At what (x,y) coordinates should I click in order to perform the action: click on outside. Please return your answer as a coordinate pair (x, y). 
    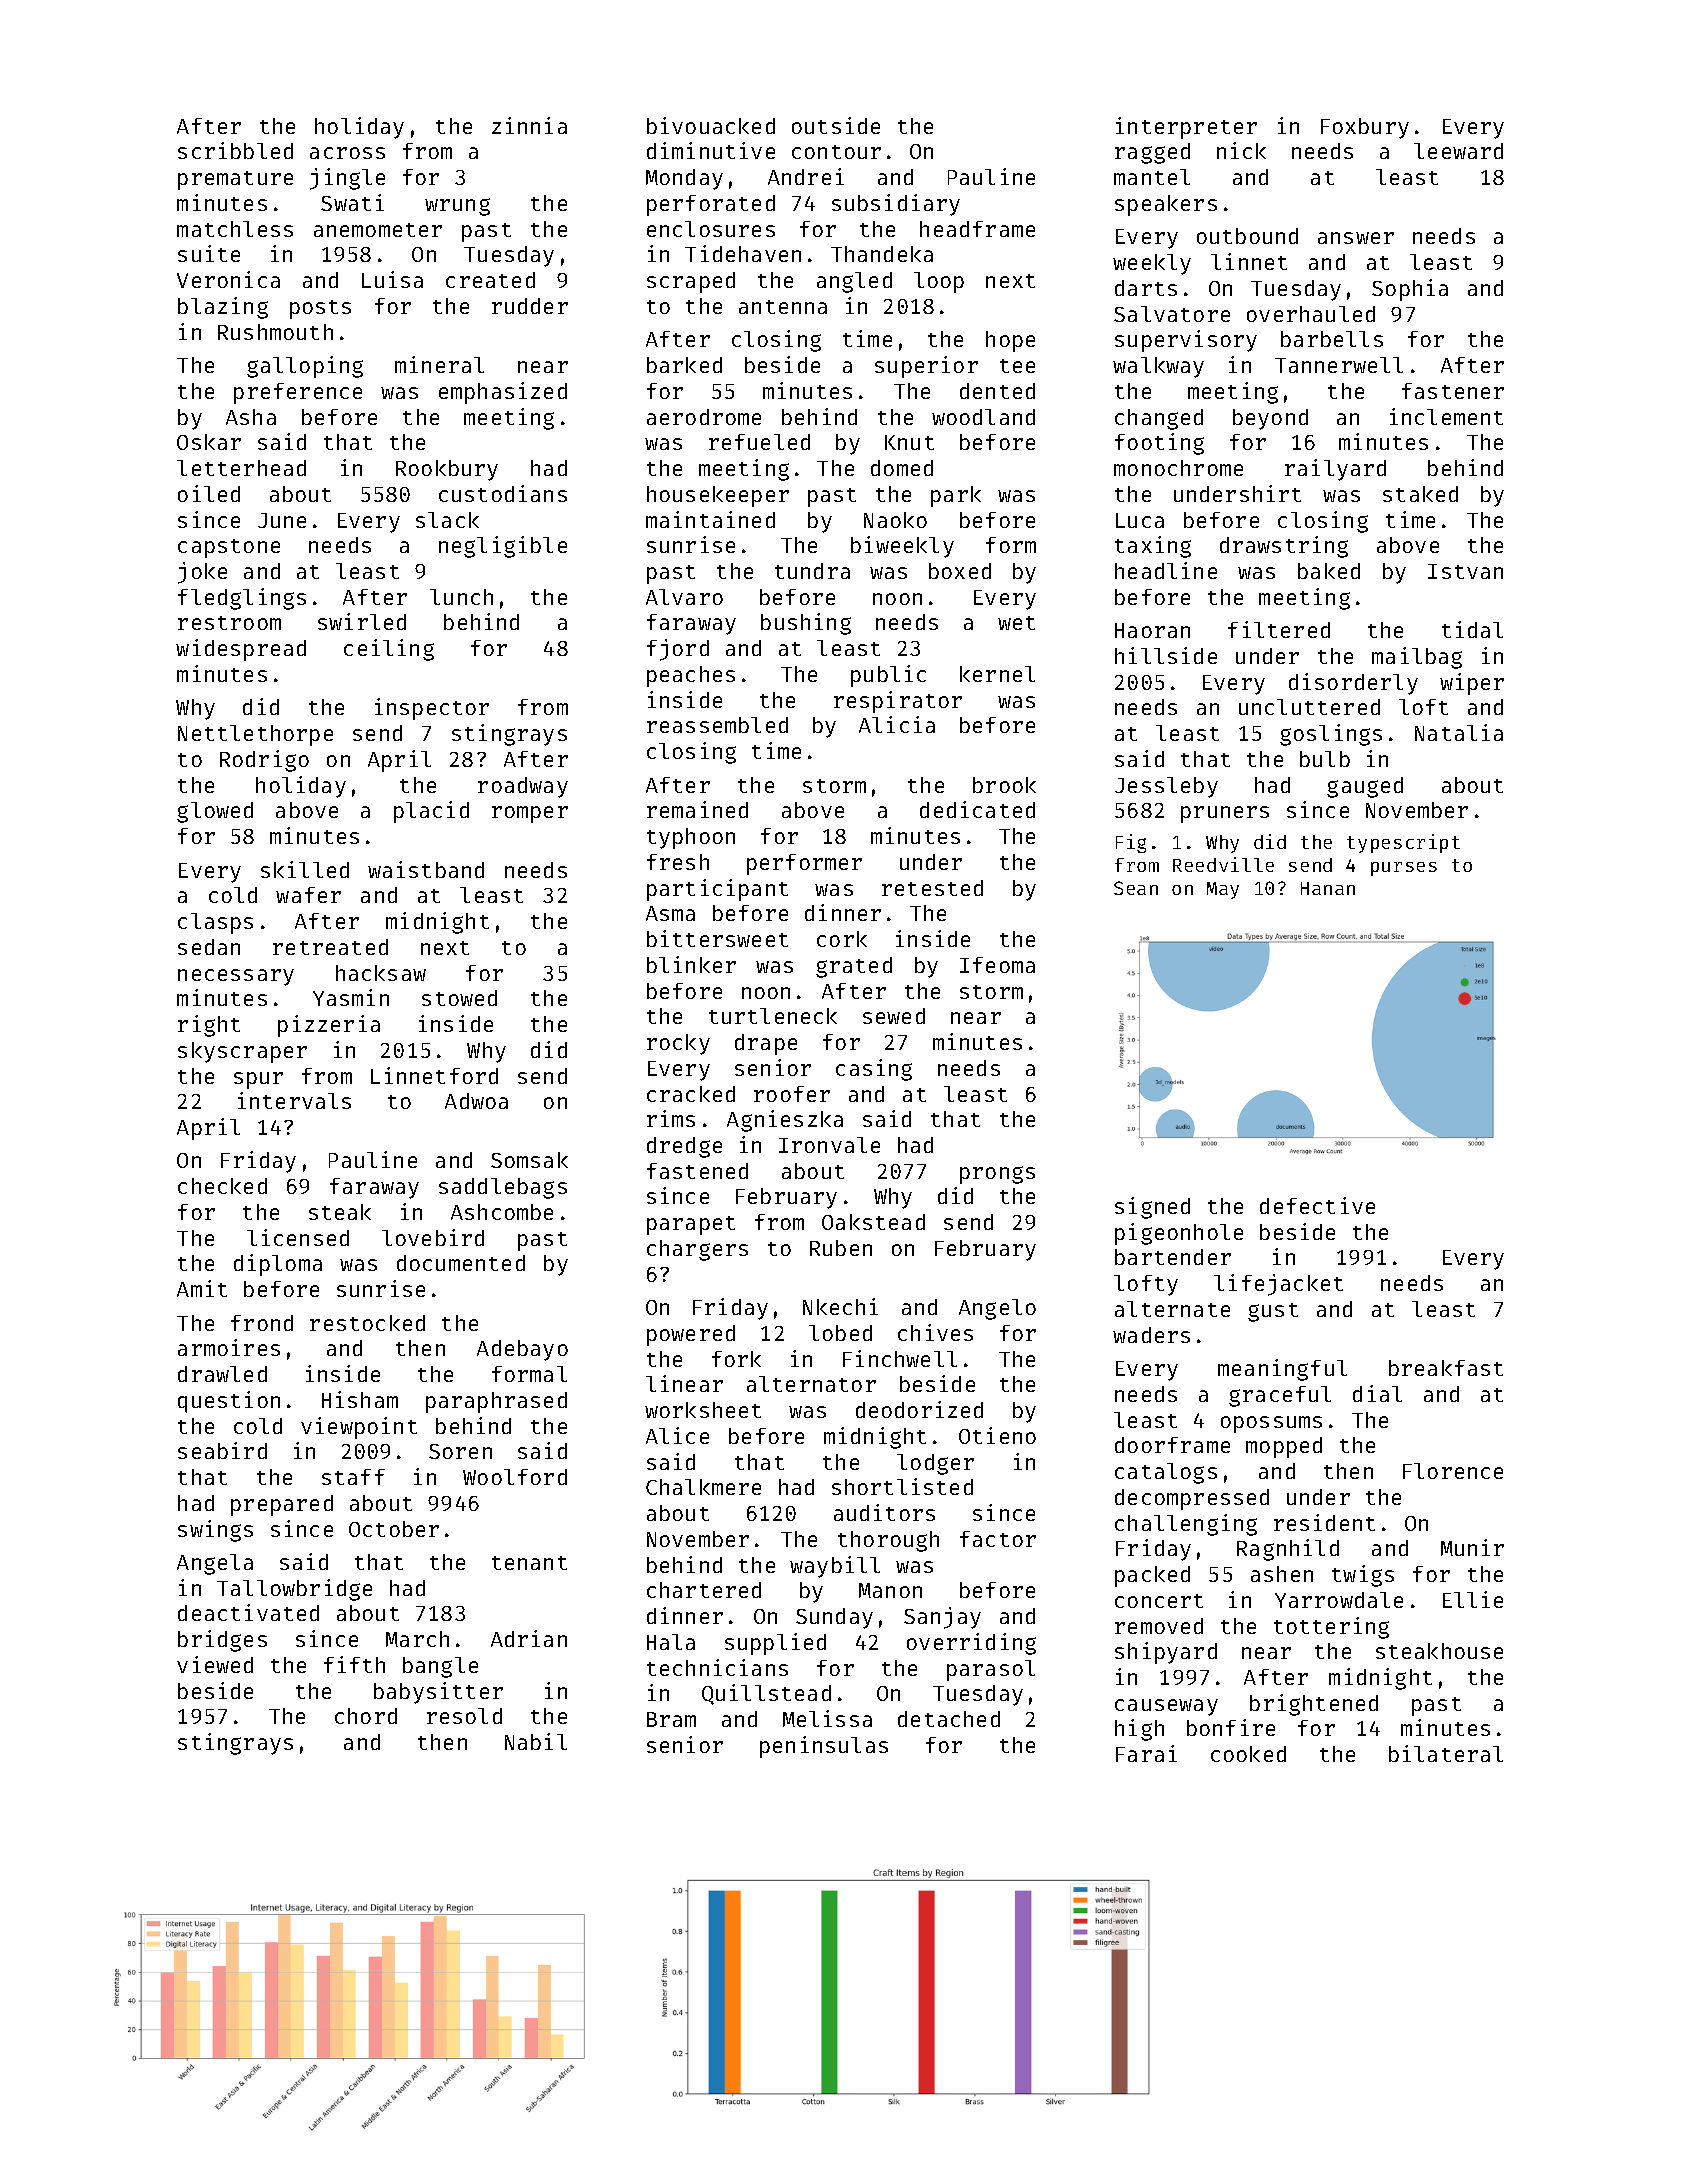
    Looking at the image, I should click on (836, 125).
